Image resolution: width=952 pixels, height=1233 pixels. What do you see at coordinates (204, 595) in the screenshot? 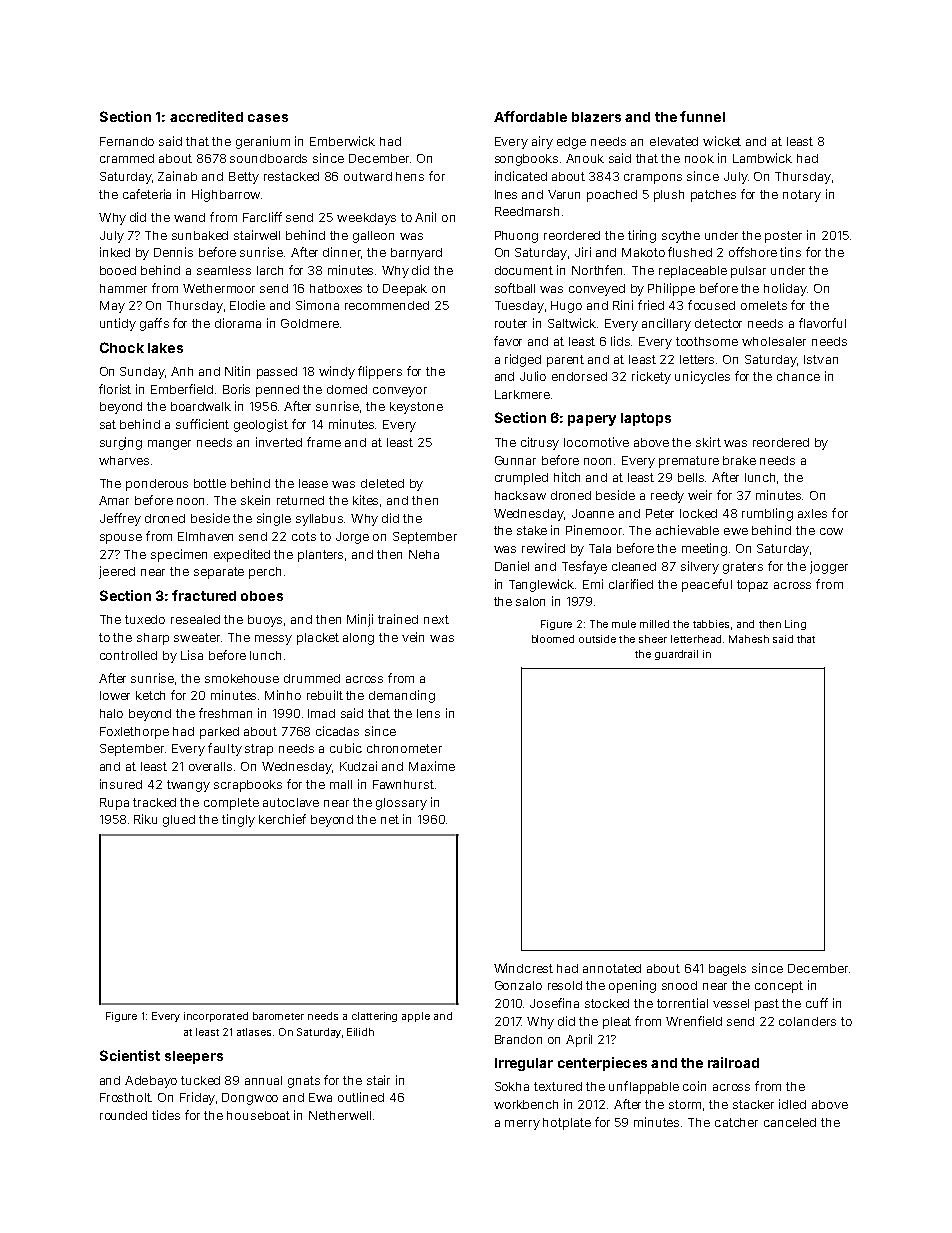
I see `fractured` at bounding box center [204, 595].
